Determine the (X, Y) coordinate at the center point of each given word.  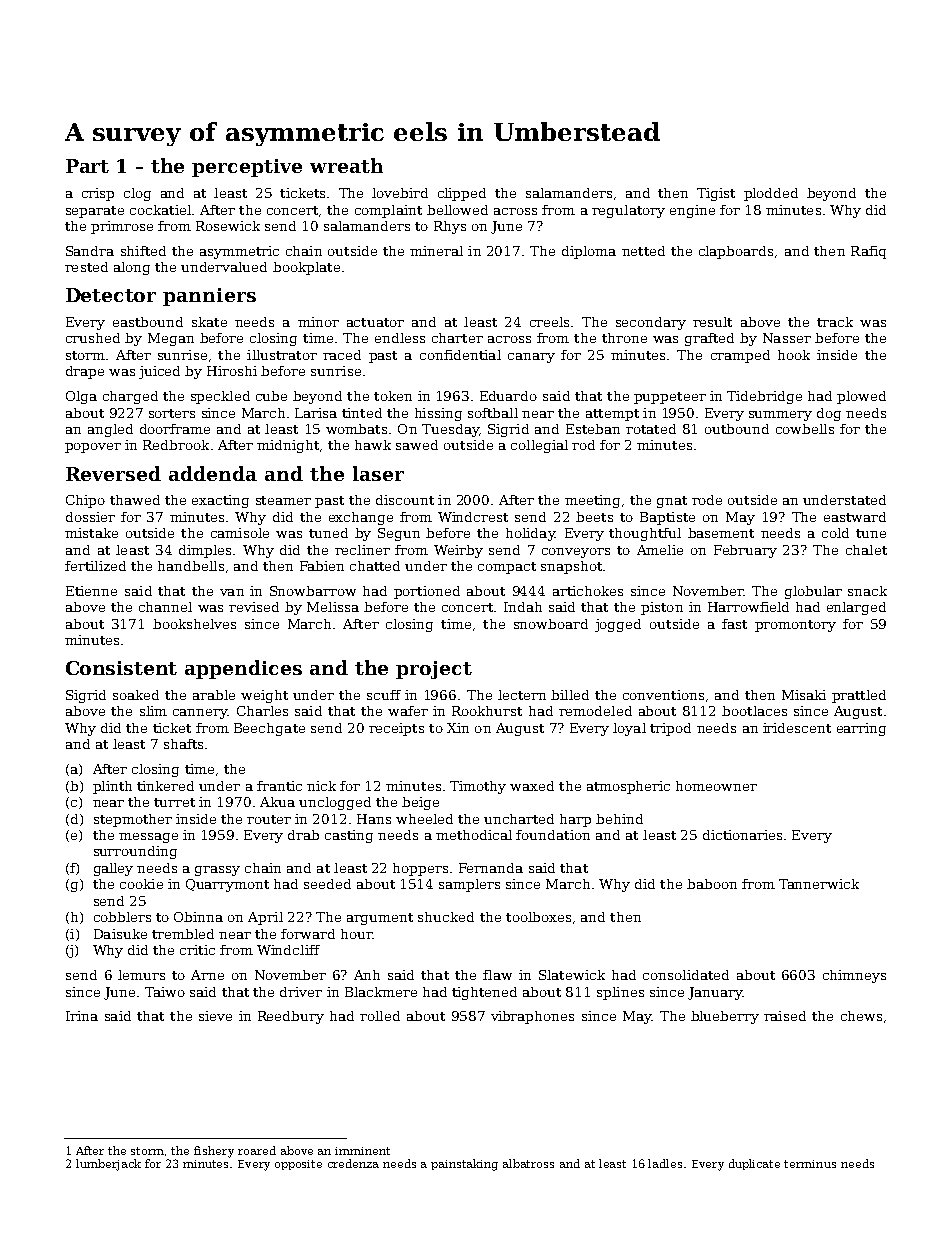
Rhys (450, 227)
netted (643, 251)
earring (861, 729)
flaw (497, 975)
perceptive (247, 168)
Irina (82, 1016)
